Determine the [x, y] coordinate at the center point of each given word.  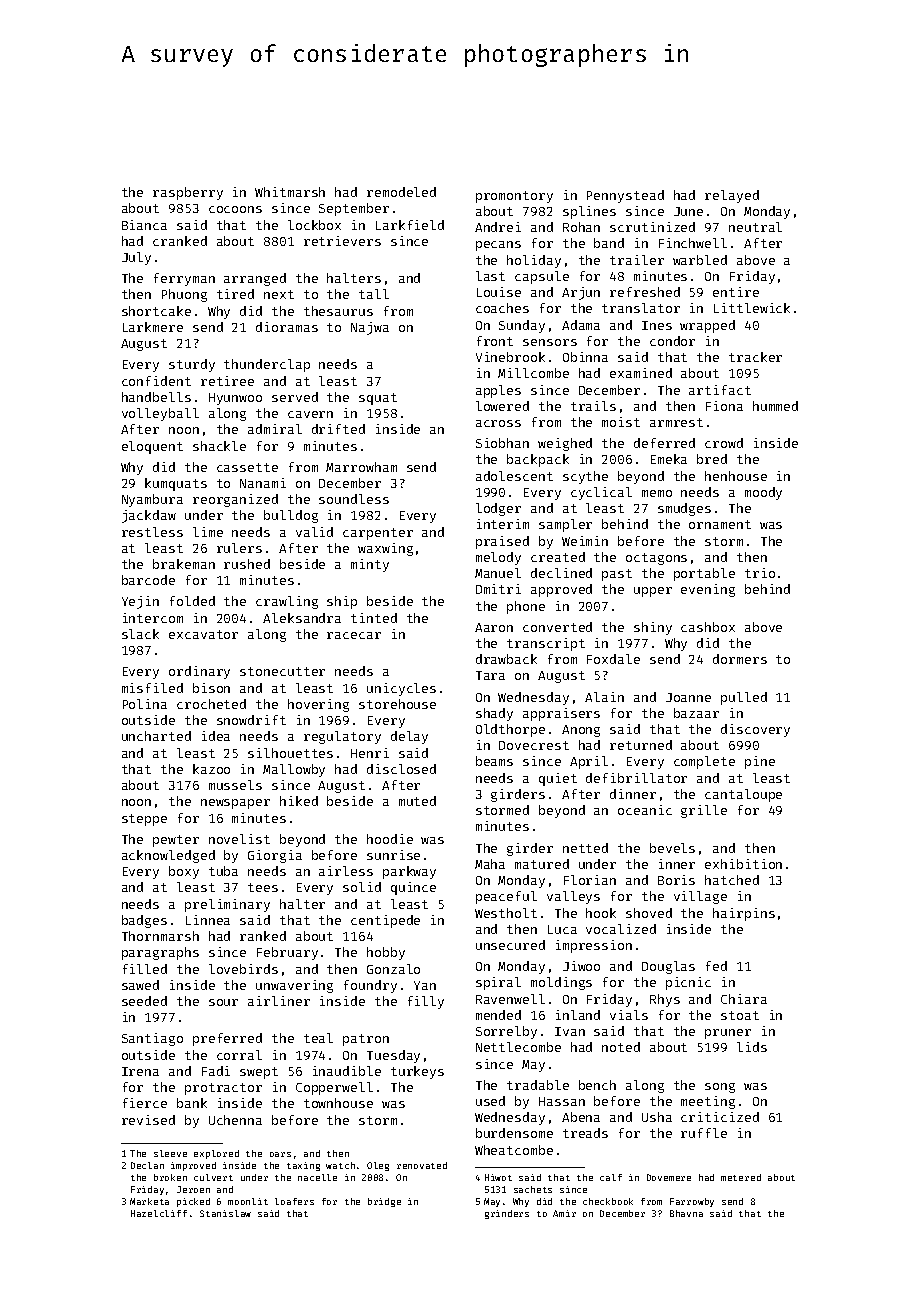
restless [152, 532]
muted [417, 801]
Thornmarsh [160, 936]
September [354, 209]
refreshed [645, 292]
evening [708, 590]
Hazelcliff [159, 1213]
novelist [239, 839]
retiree [227, 381]
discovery [755, 730]
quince [413, 888]
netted [585, 848]
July [136, 258]
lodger [498, 509]
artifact [720, 390]
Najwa [370, 328]
